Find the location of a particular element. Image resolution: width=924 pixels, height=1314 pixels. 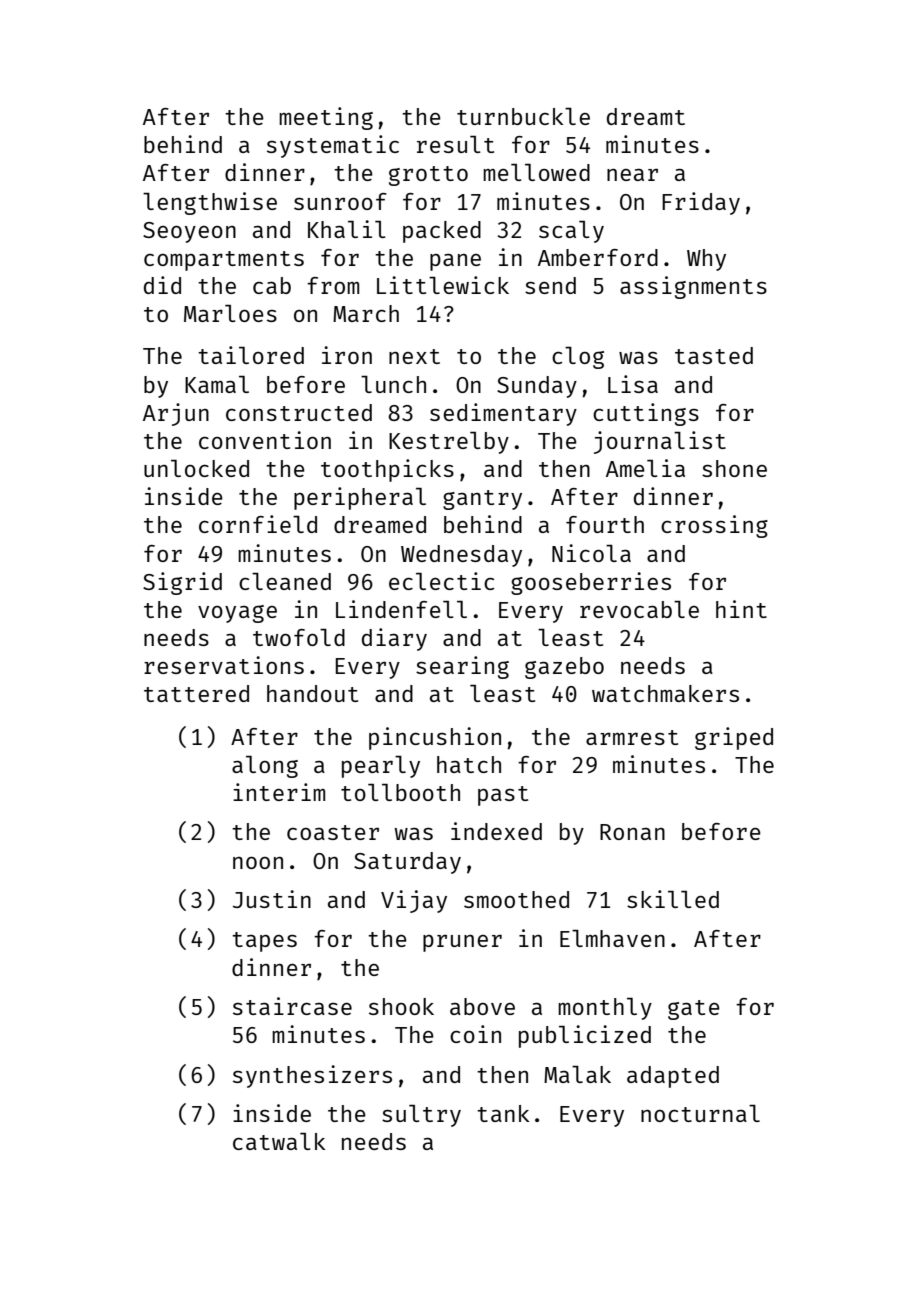

turnbuckle is located at coordinates (523, 116).
